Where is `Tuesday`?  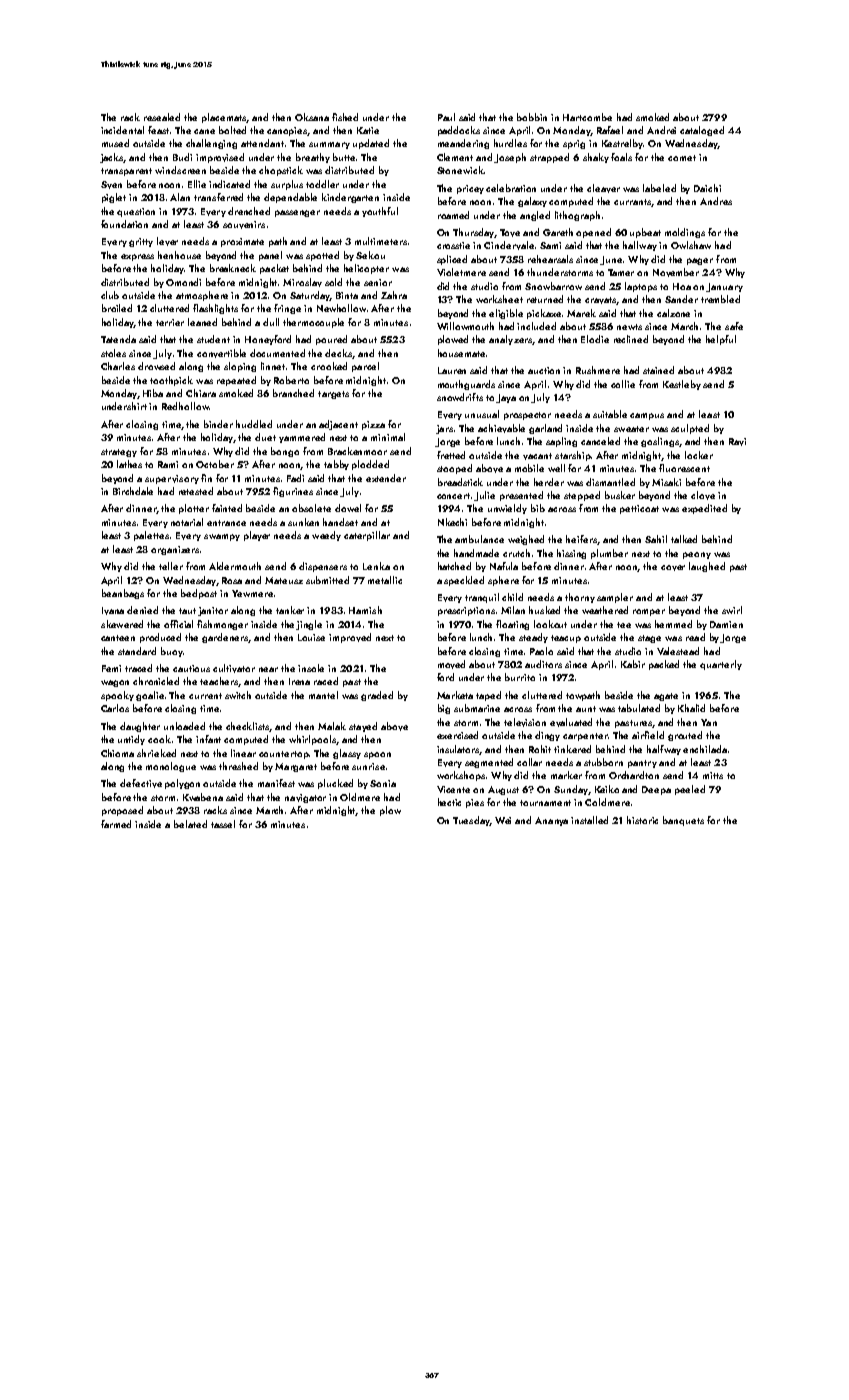 Tuesday is located at coordinates (471, 821).
